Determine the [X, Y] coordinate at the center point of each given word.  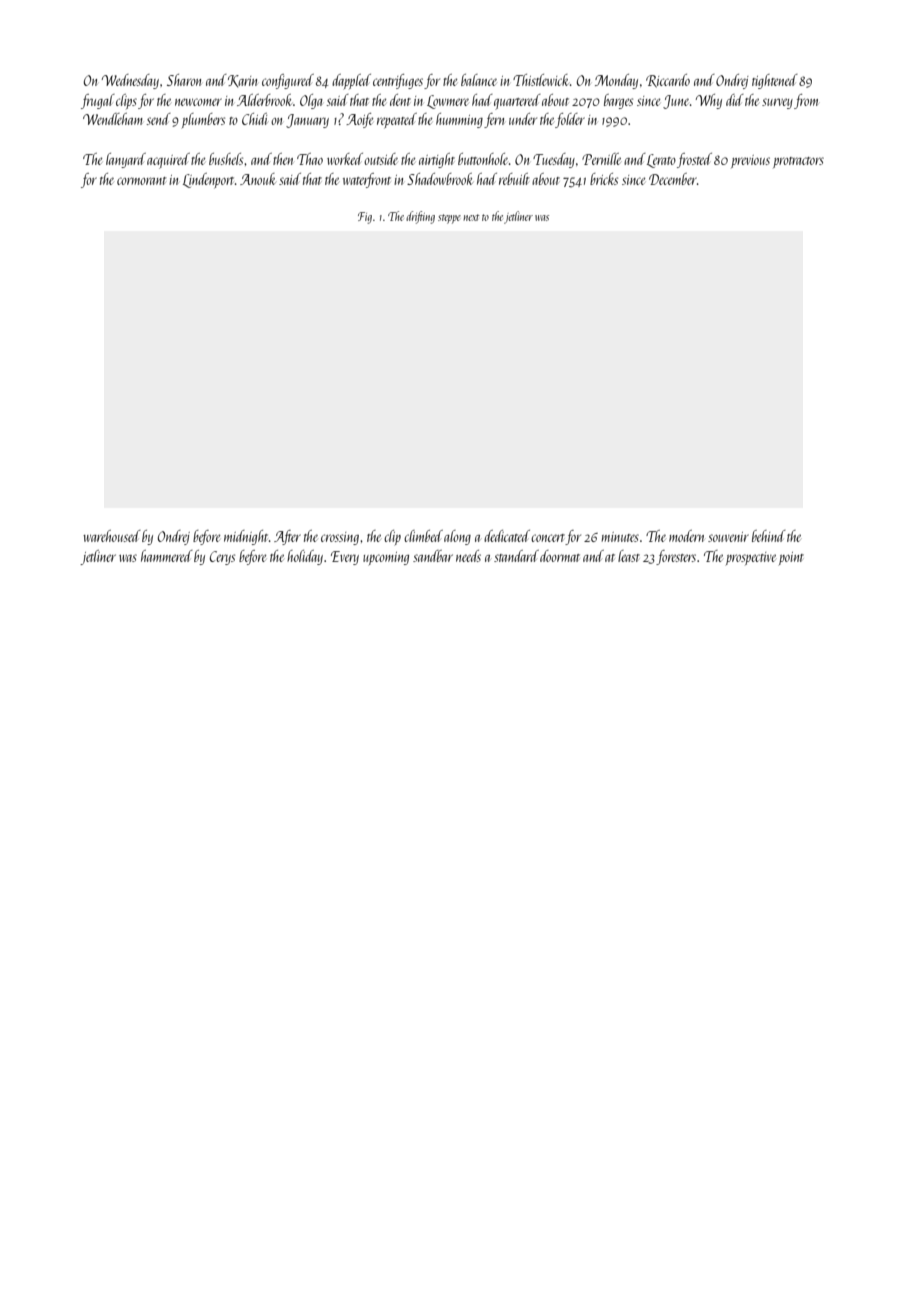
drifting [420, 217]
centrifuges [398, 81]
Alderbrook [264, 100]
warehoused [112, 536]
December [673, 179]
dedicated [507, 536]
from [806, 101]
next [471, 217]
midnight [246, 537]
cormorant [141, 181]
